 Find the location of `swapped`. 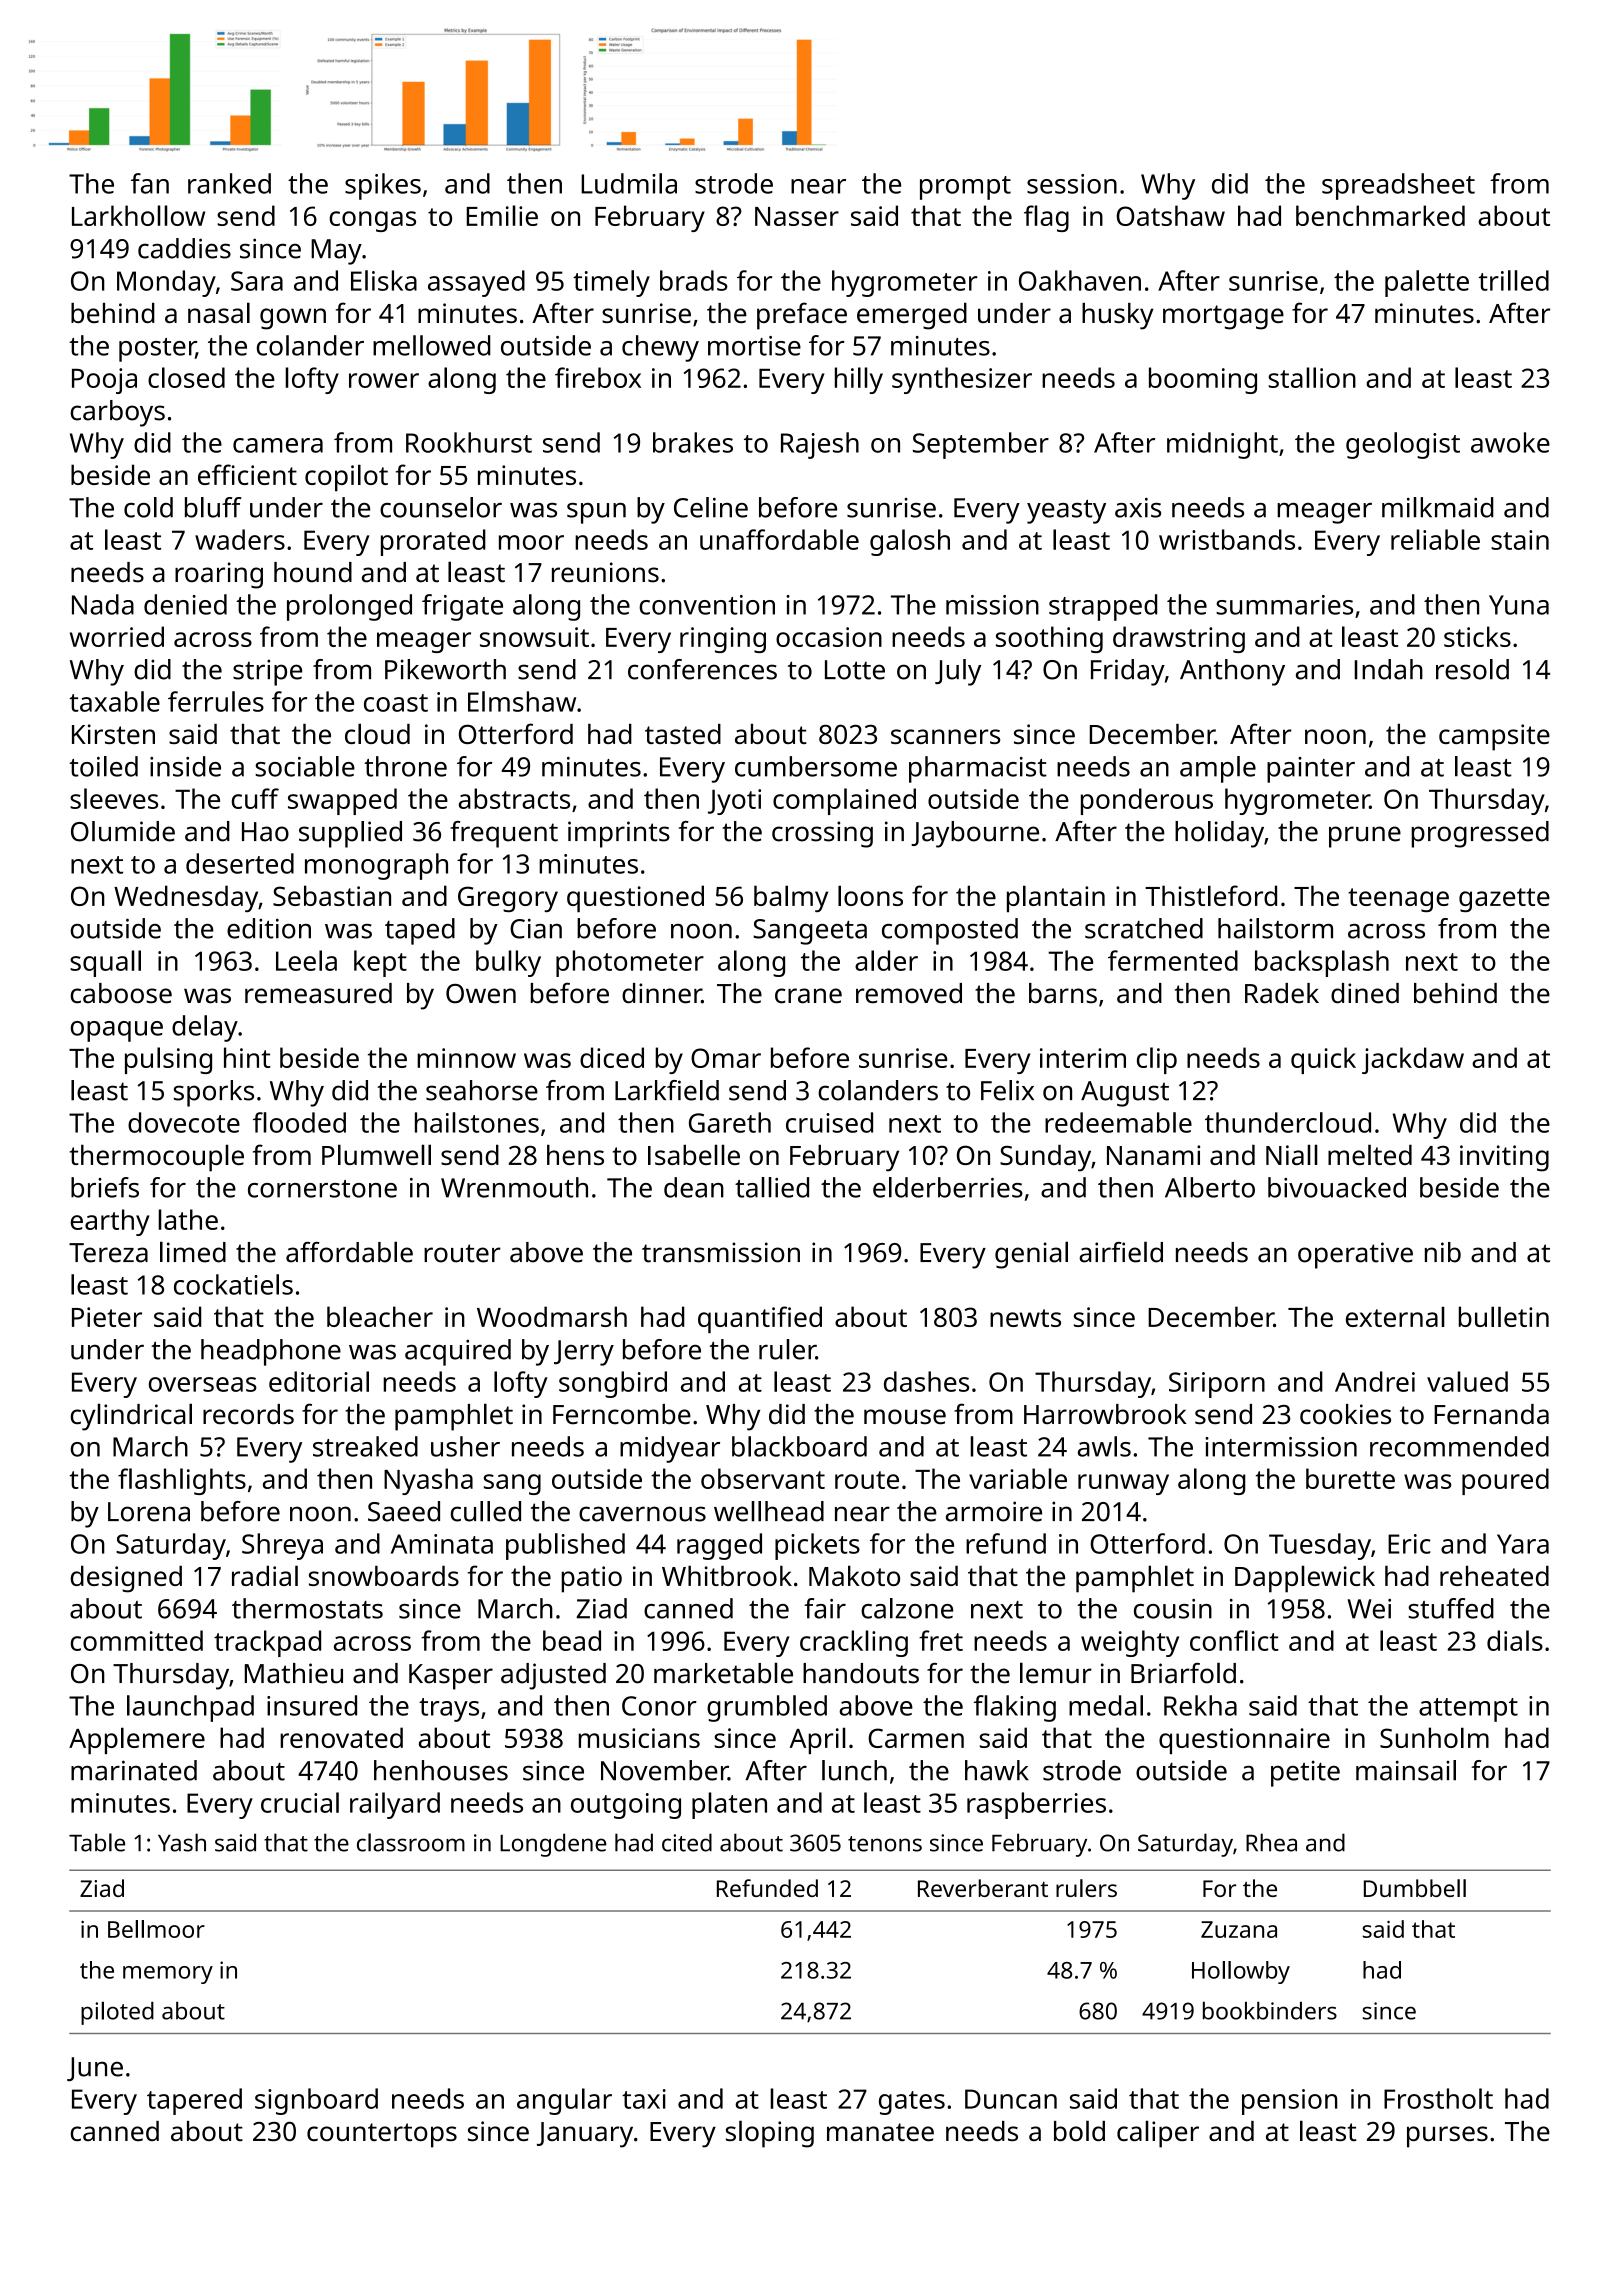

swapped is located at coordinates (342, 801).
